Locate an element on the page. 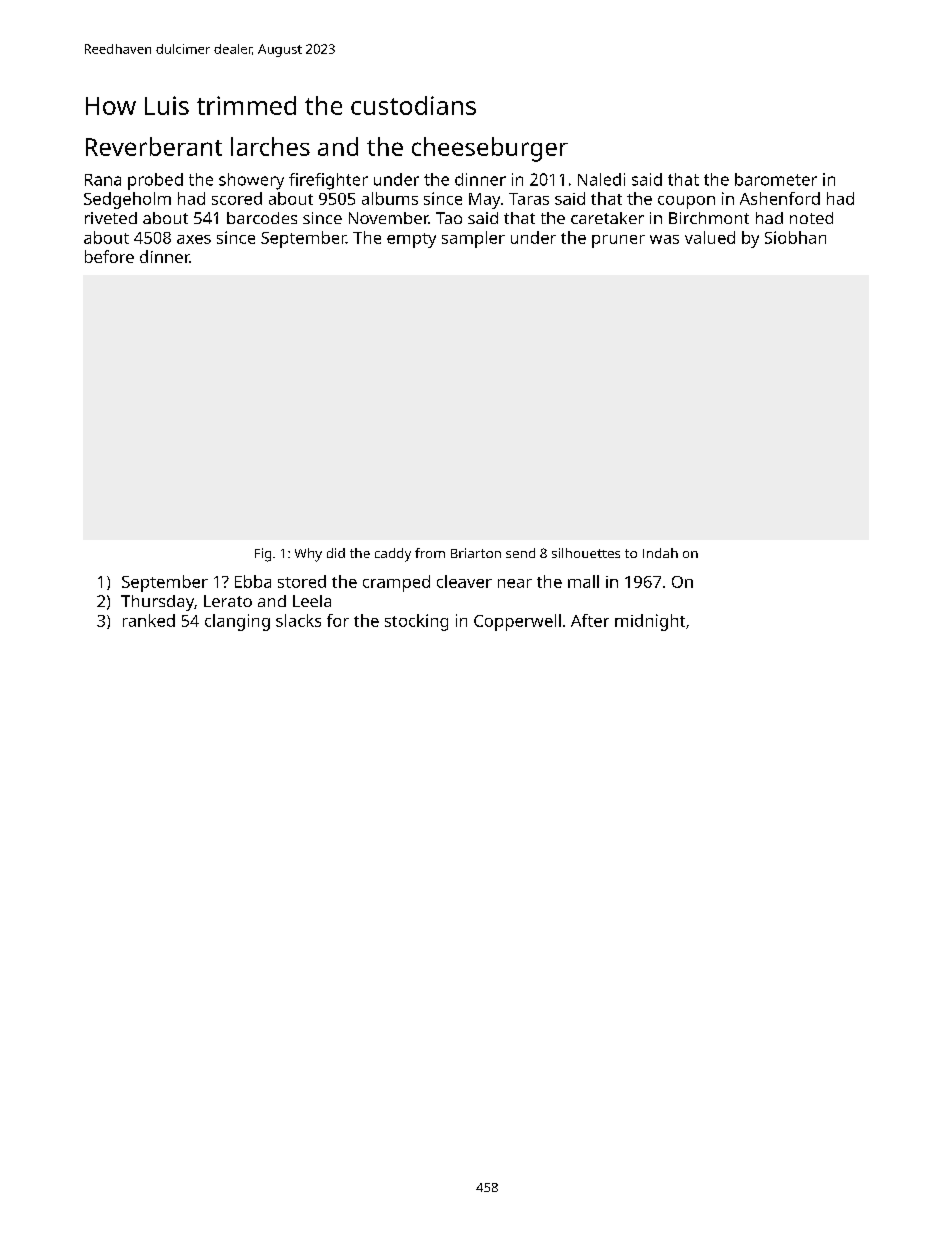 Image resolution: width=952 pixels, height=1233 pixels. did is located at coordinates (336, 553).
